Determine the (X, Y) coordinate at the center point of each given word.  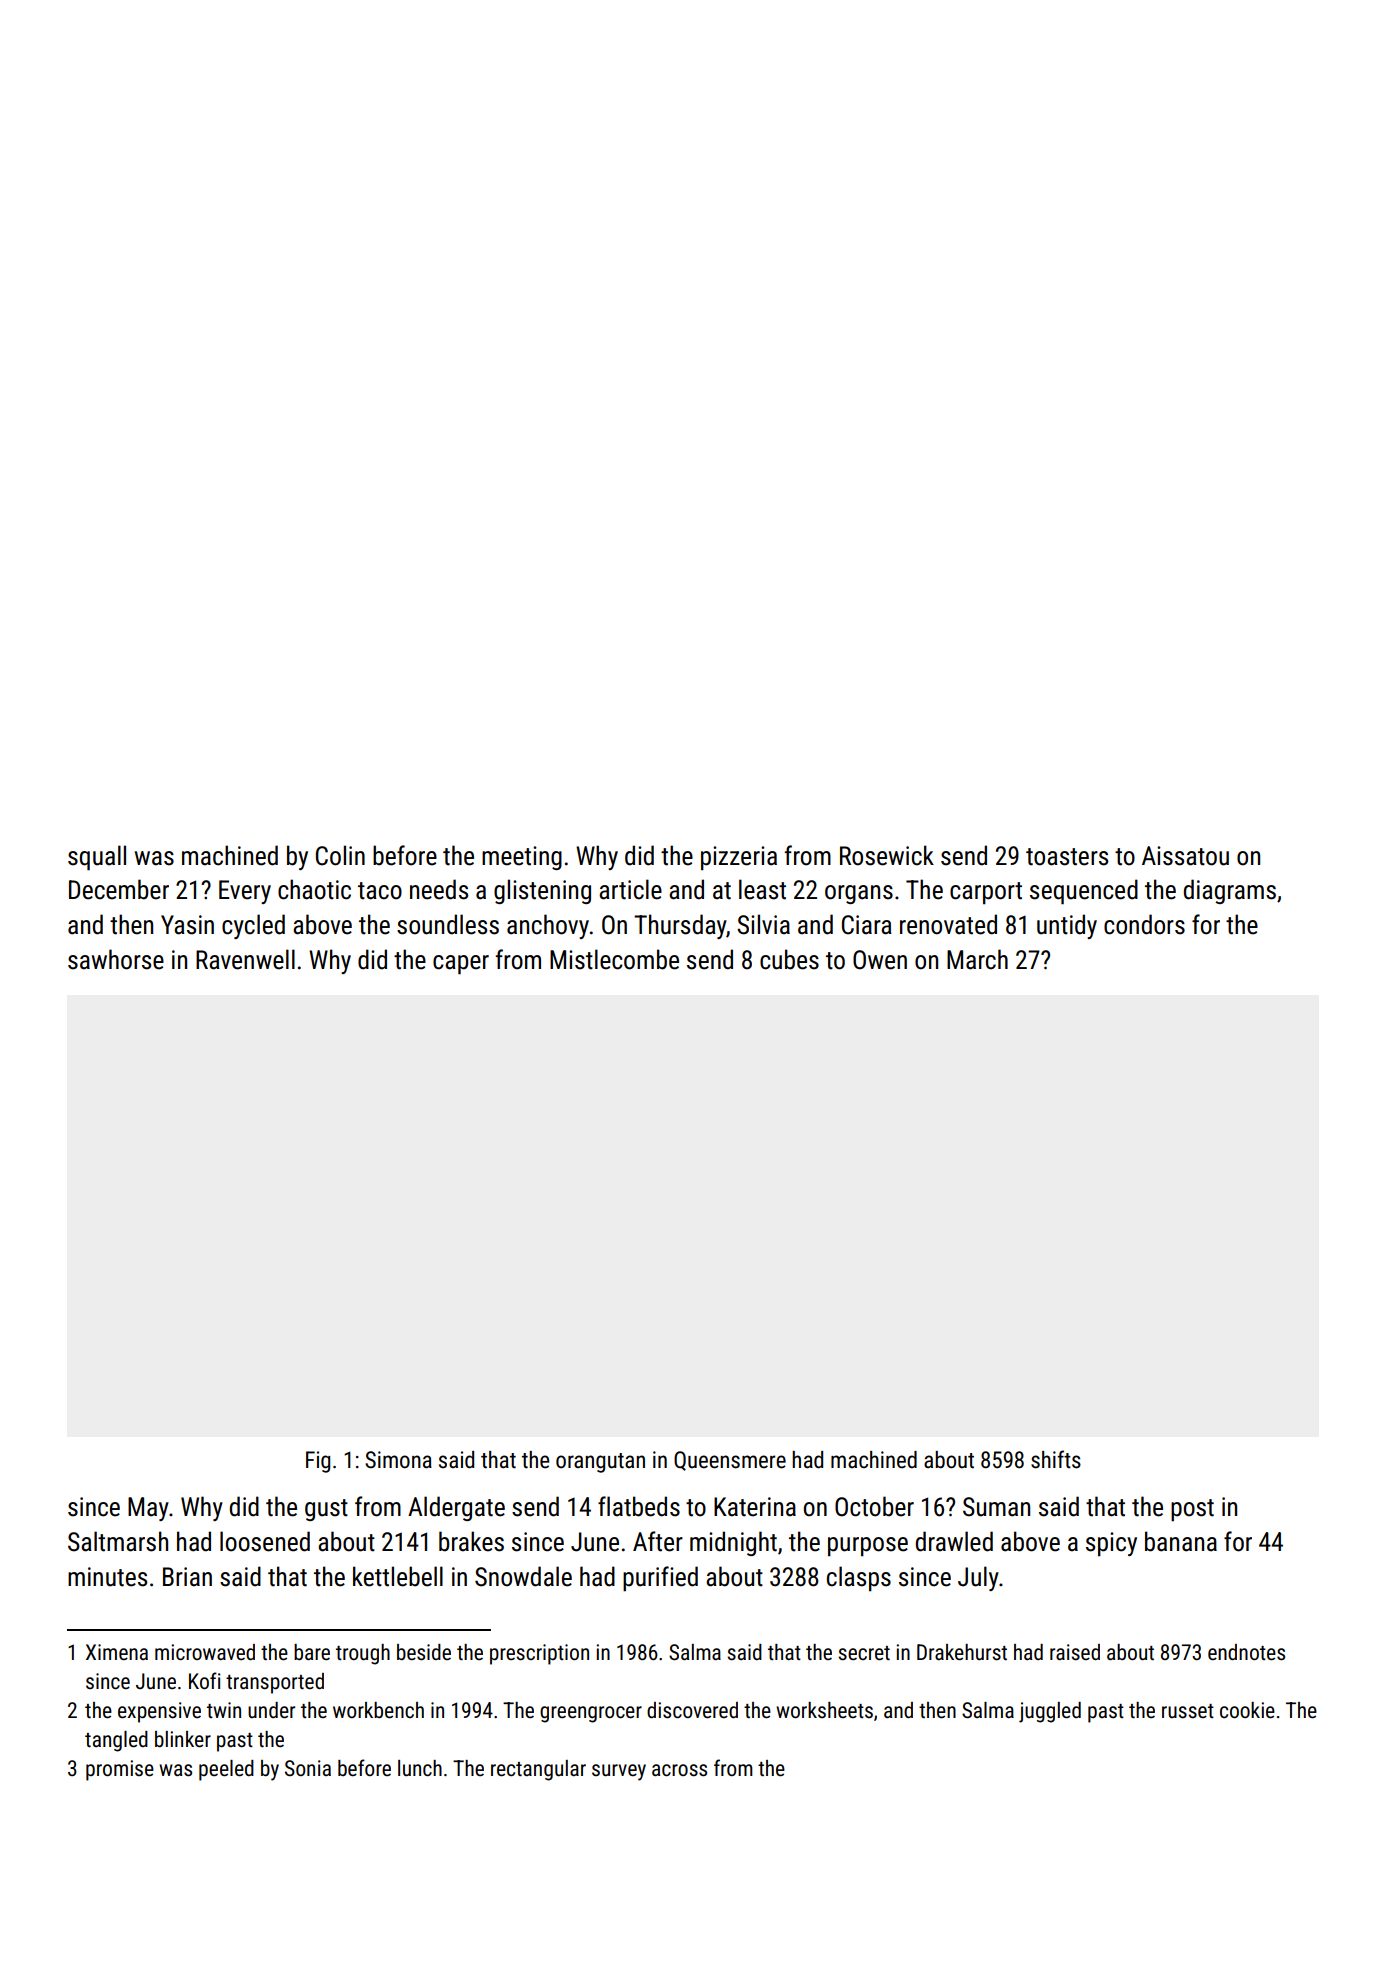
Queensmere (730, 1461)
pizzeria (739, 858)
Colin (340, 855)
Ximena (117, 1652)
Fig (318, 1462)
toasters (1067, 857)
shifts (1056, 1459)
